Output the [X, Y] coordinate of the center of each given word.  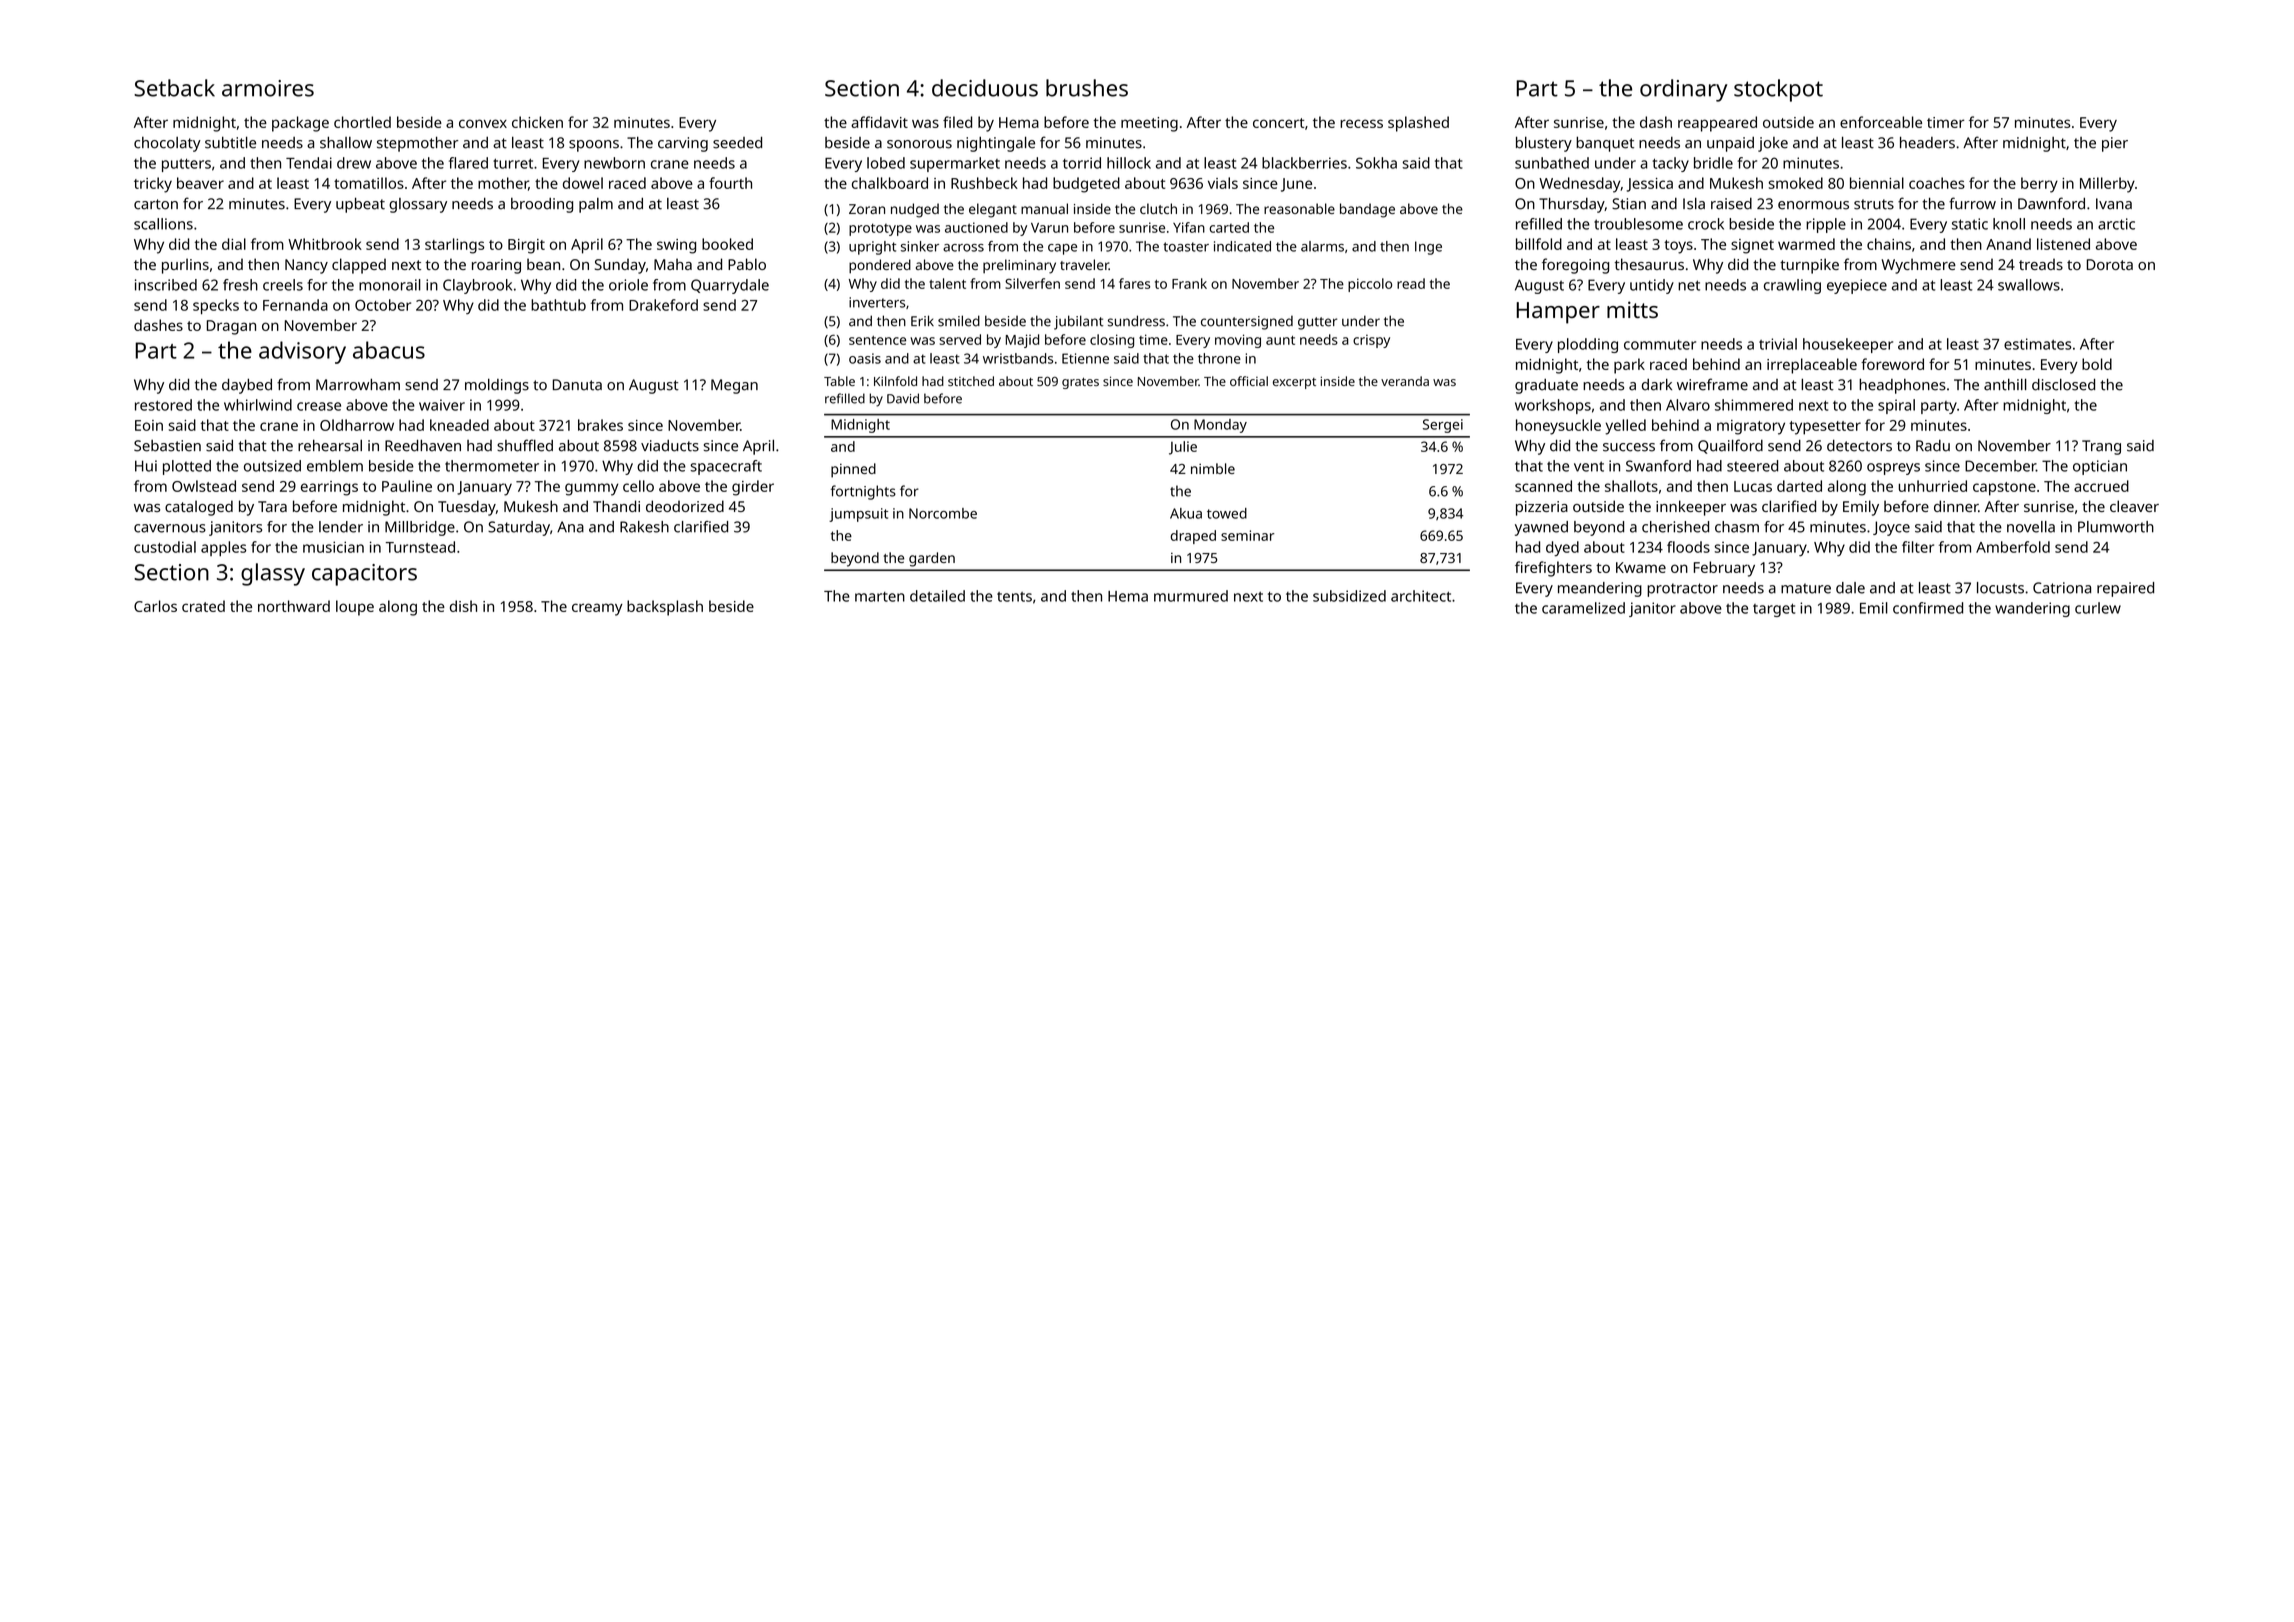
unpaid [1730, 144]
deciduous [985, 88]
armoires [268, 88]
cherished [1675, 527]
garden [932, 559]
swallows [2029, 285]
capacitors [364, 575]
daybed [247, 386]
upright [872, 248]
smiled [959, 321]
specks [216, 306]
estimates [2037, 344]
